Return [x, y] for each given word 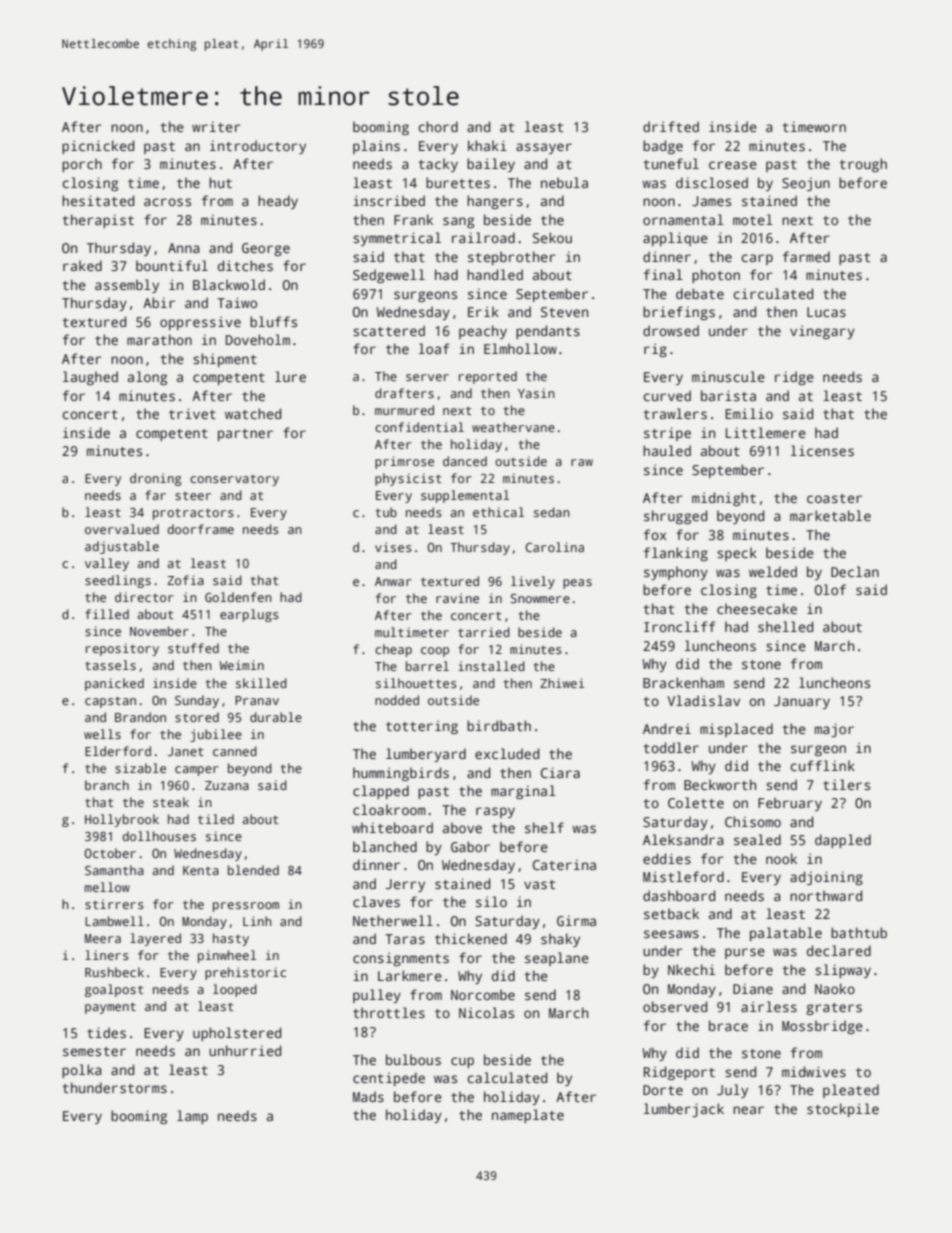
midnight [724, 499]
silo [491, 901]
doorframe [201, 529]
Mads [368, 1096]
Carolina [554, 547]
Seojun [806, 184]
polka [82, 1071]
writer [216, 126]
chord [438, 126]
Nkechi [691, 969]
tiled [216, 819]
